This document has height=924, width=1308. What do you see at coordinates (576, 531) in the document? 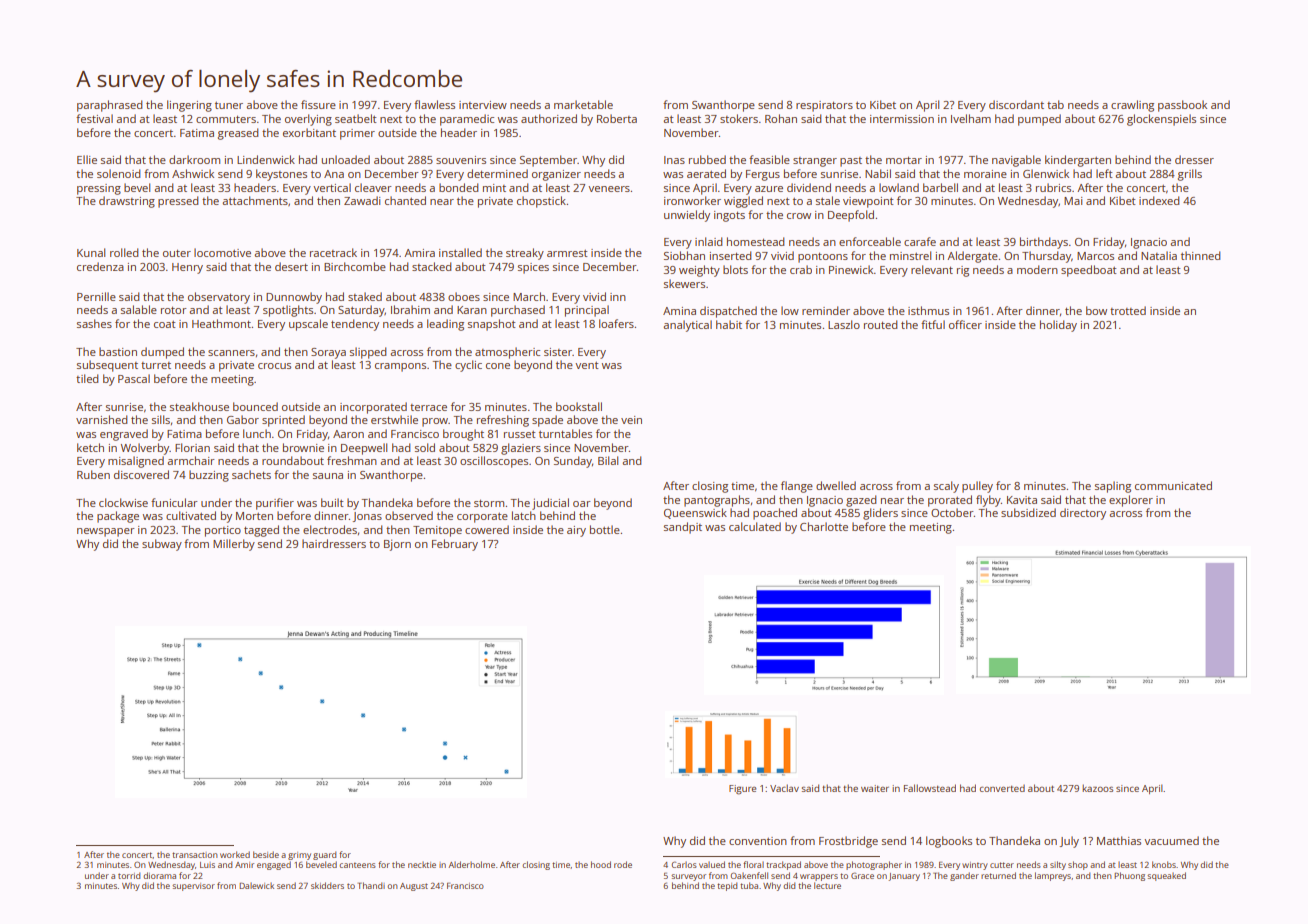
I see `airy` at bounding box center [576, 531].
